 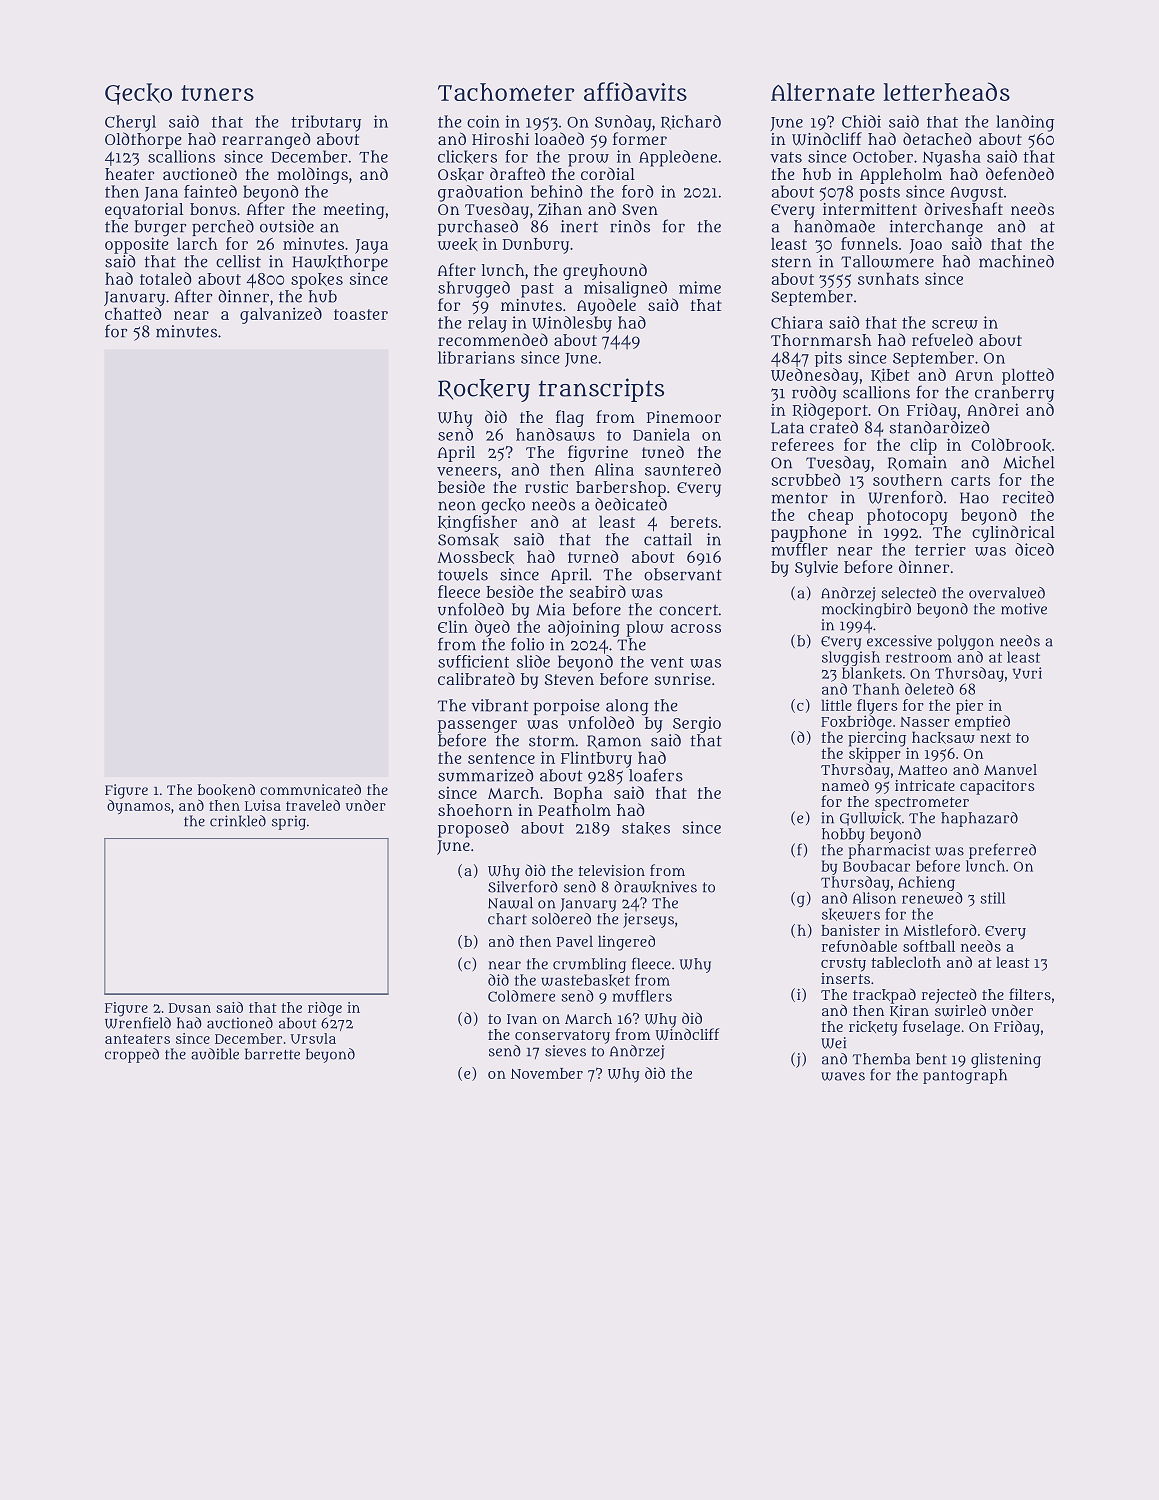 I want to click on stakes, so click(x=646, y=828).
